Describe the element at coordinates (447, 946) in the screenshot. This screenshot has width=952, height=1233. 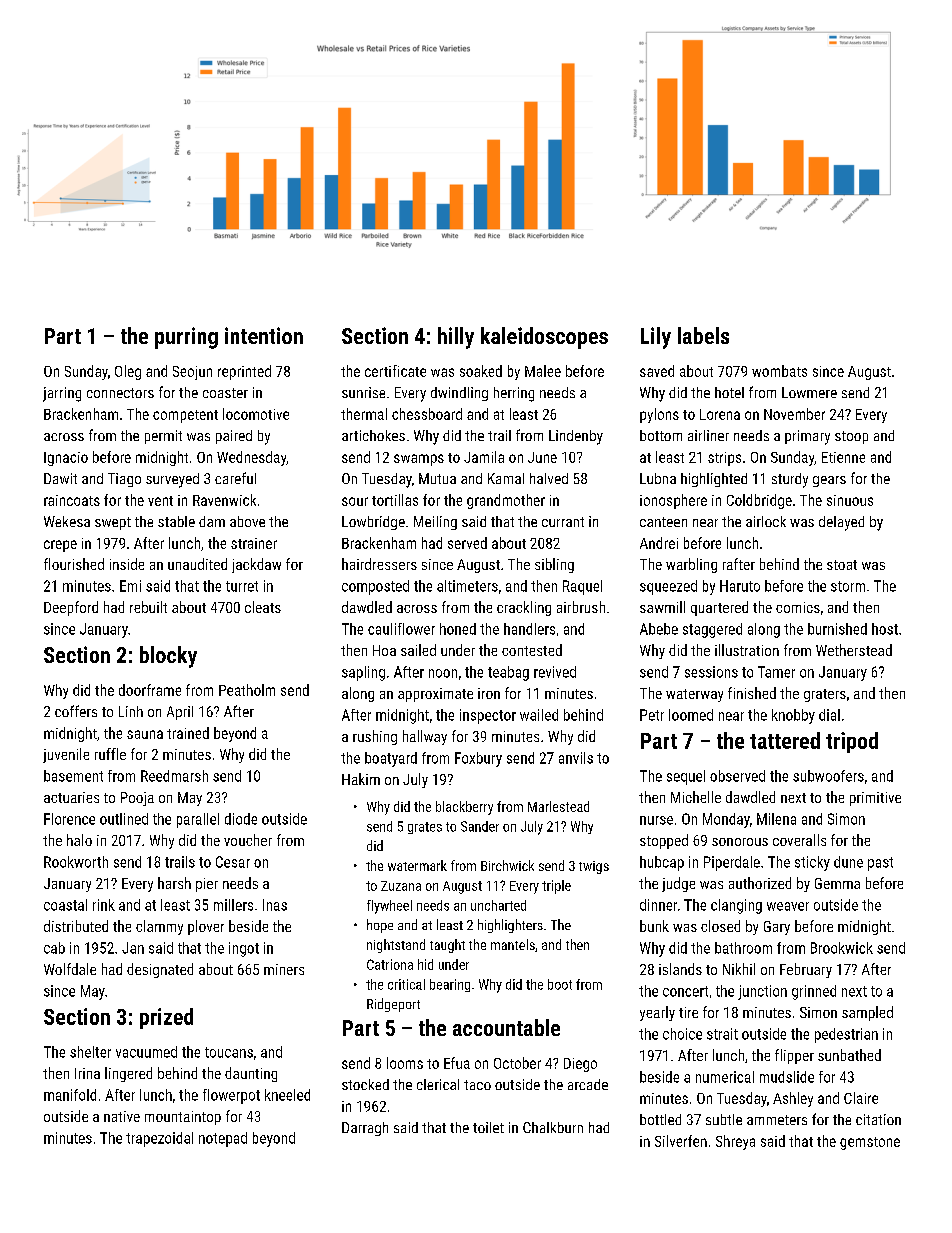
I see `taught` at that location.
